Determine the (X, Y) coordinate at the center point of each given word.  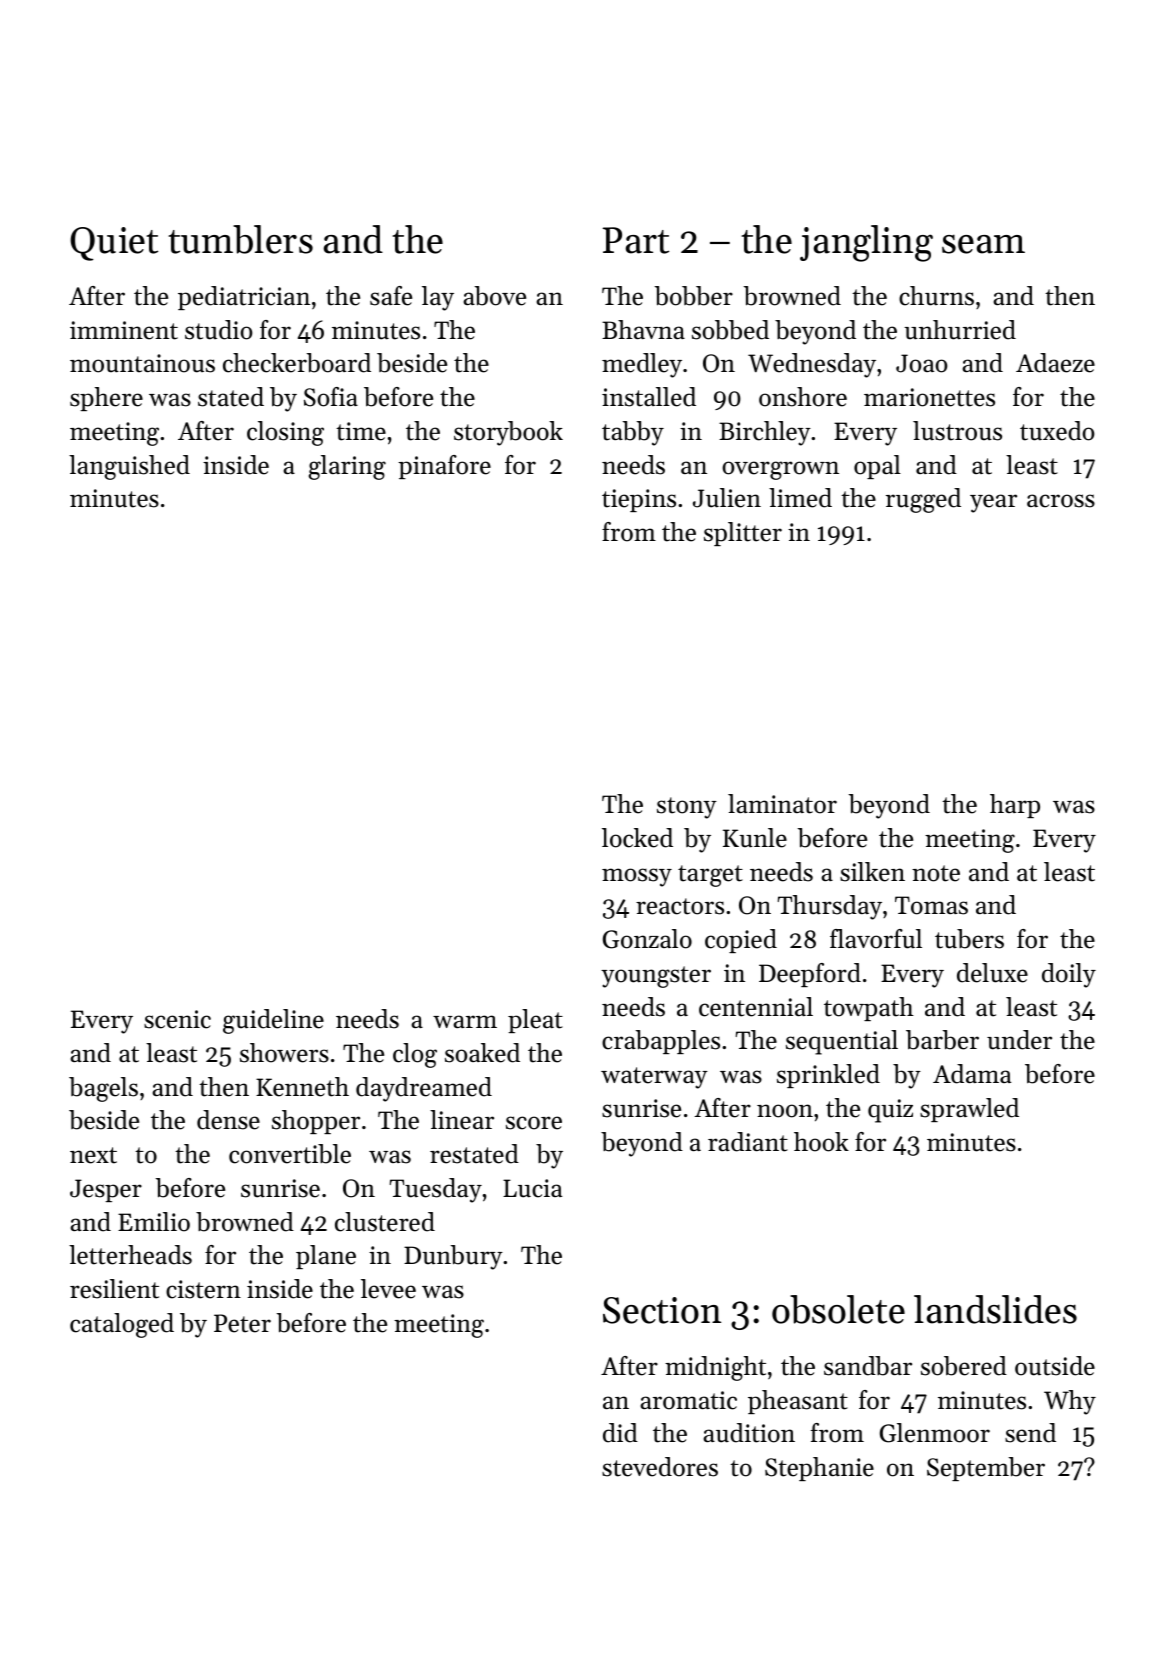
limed (800, 498)
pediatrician (244, 298)
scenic (177, 1019)
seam (983, 244)
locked (637, 838)
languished (129, 467)
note (936, 873)
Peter (242, 1323)
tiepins (639, 500)
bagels (103, 1089)
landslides (995, 1309)
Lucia (532, 1188)
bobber (694, 296)
